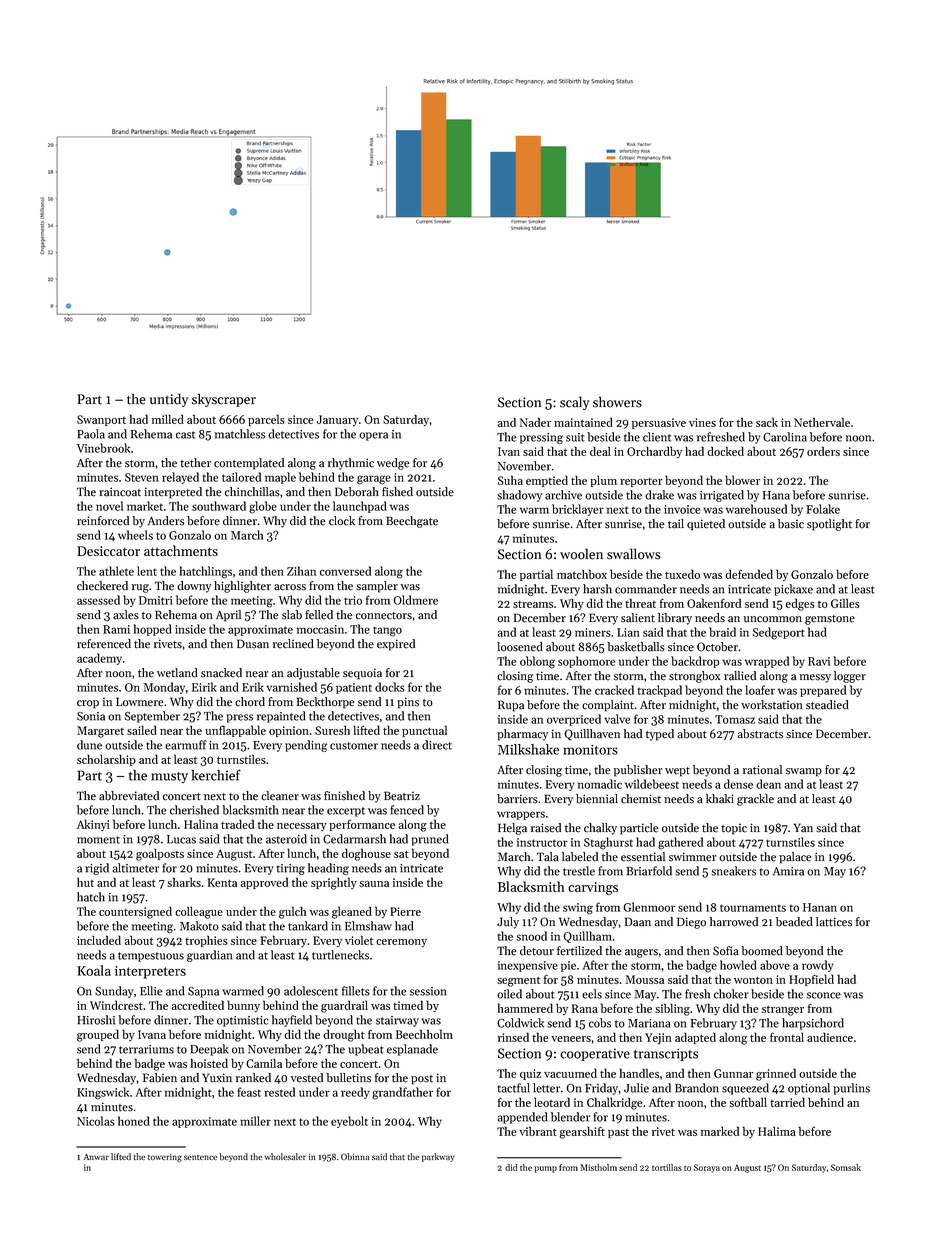  What do you see at coordinates (242, 587) in the document?
I see `highlighter` at bounding box center [242, 587].
